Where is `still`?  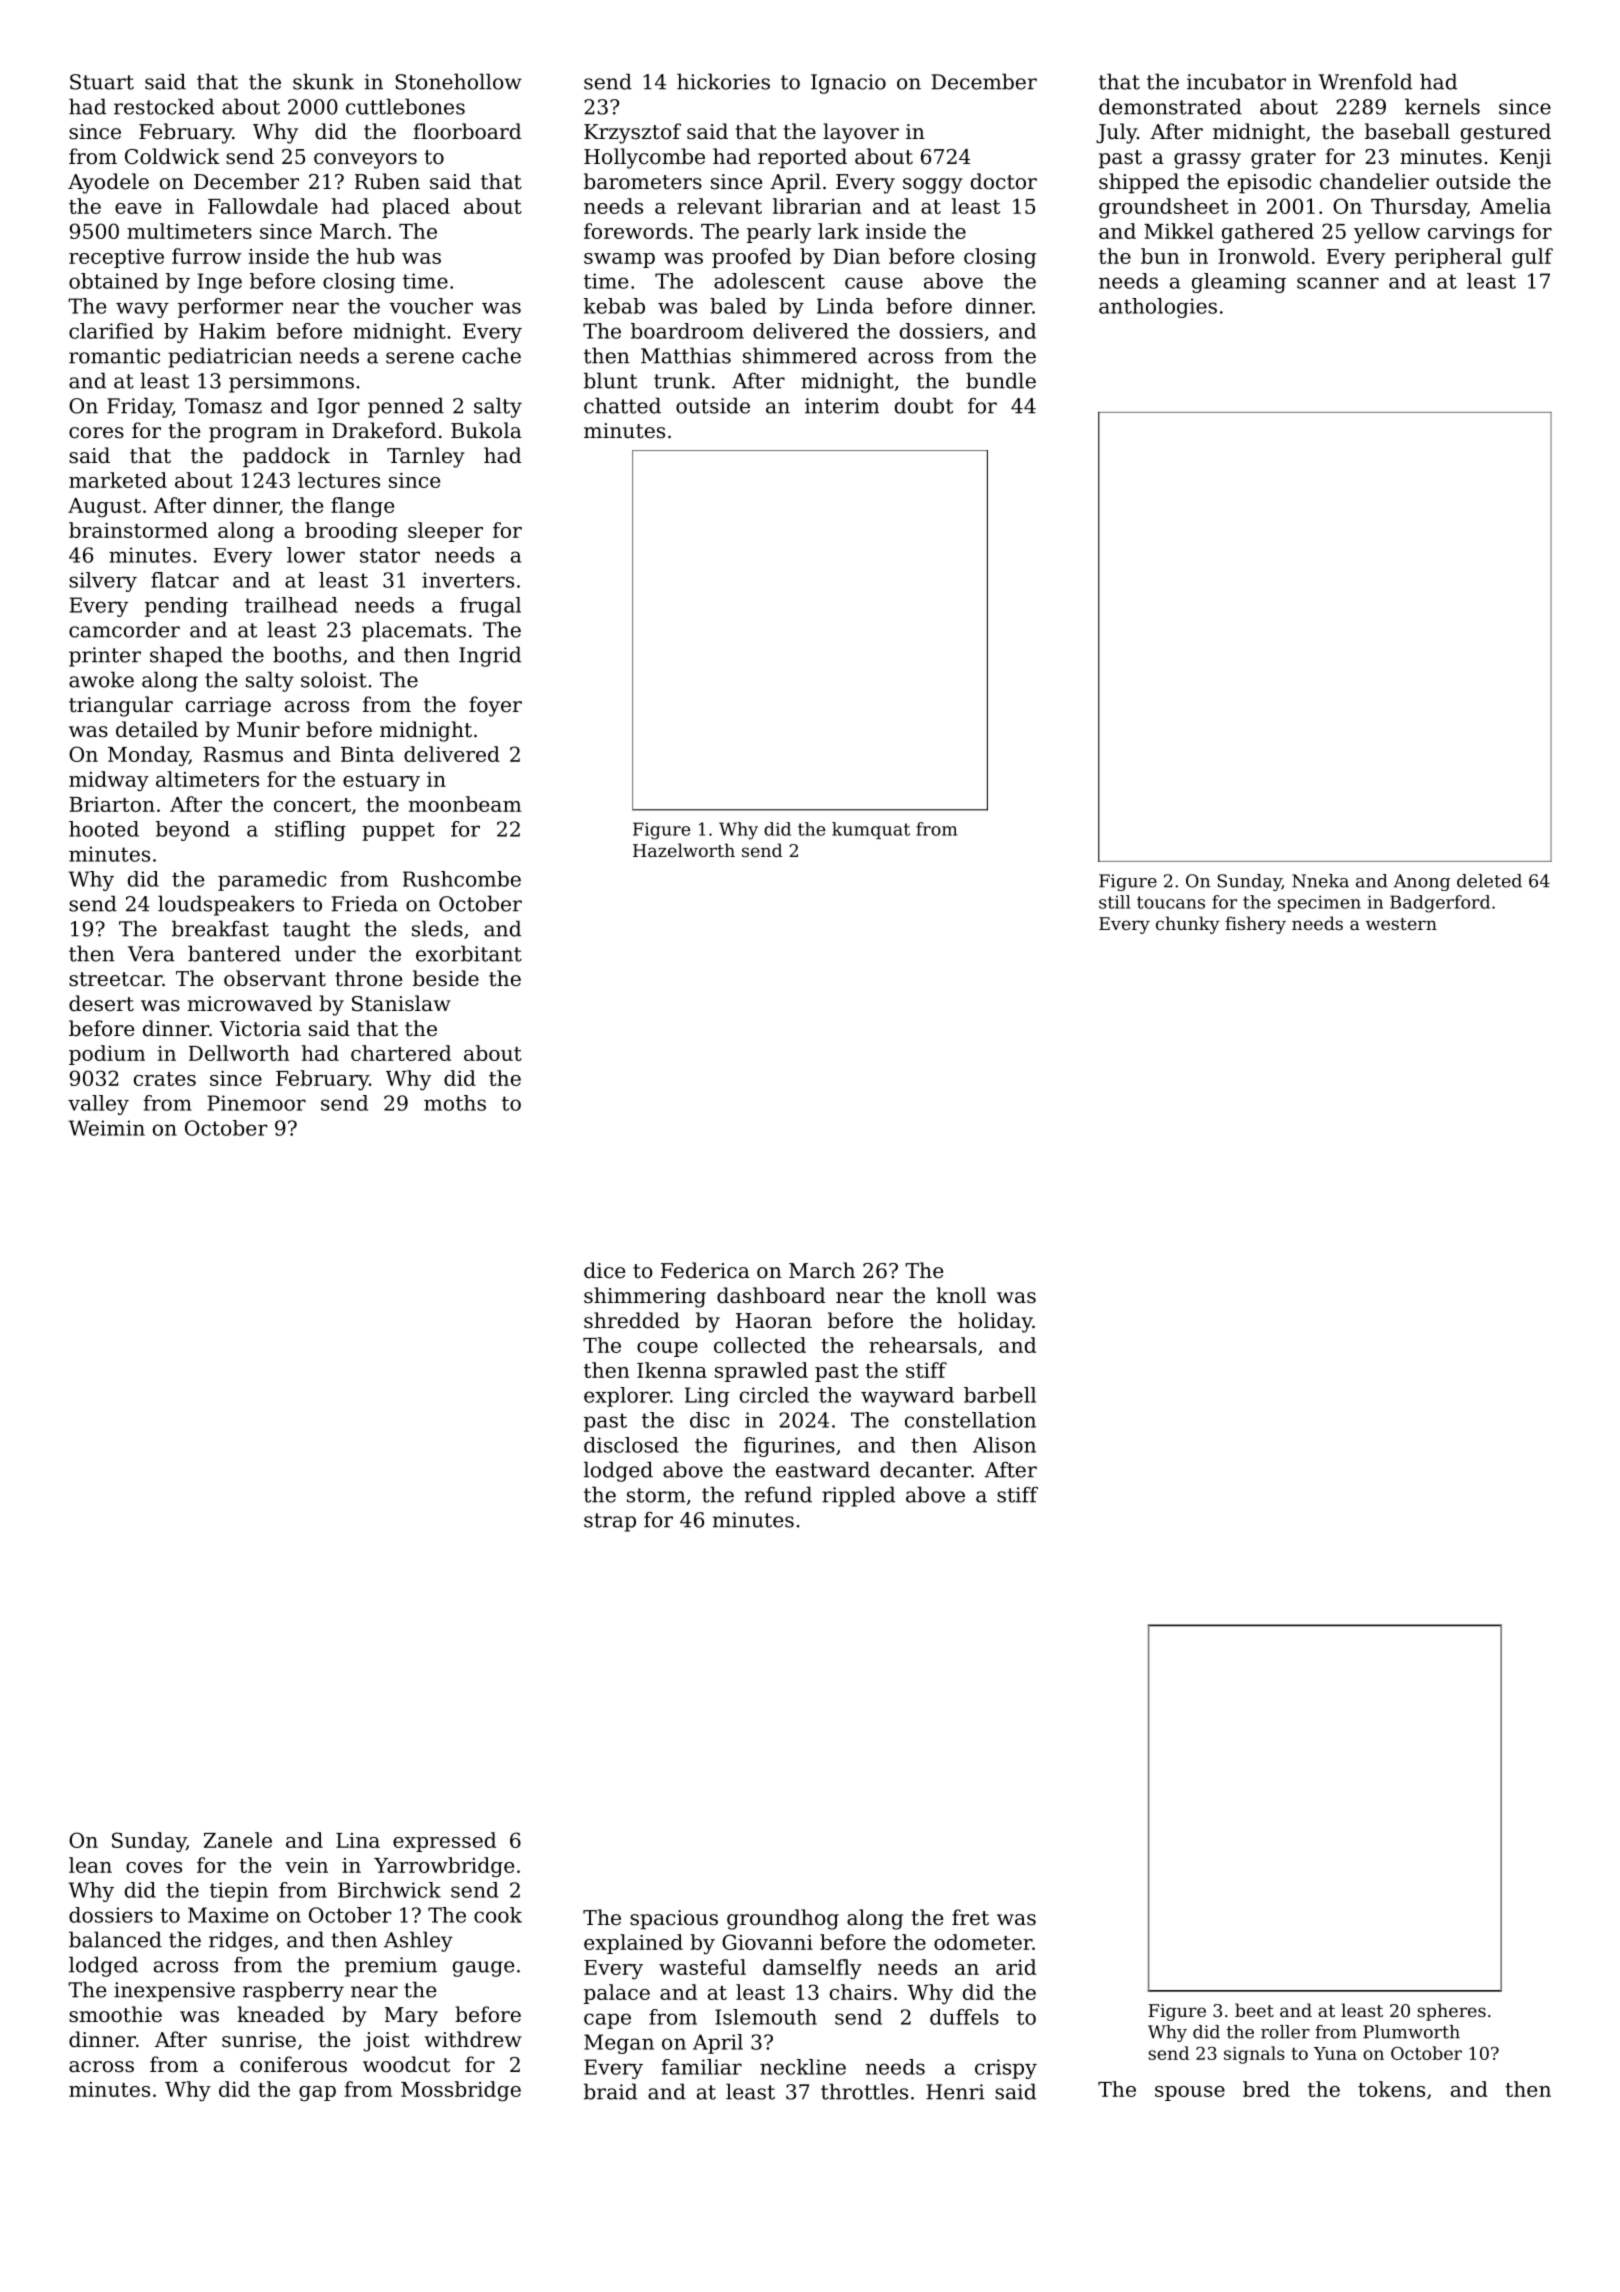 still is located at coordinates (1115, 902).
